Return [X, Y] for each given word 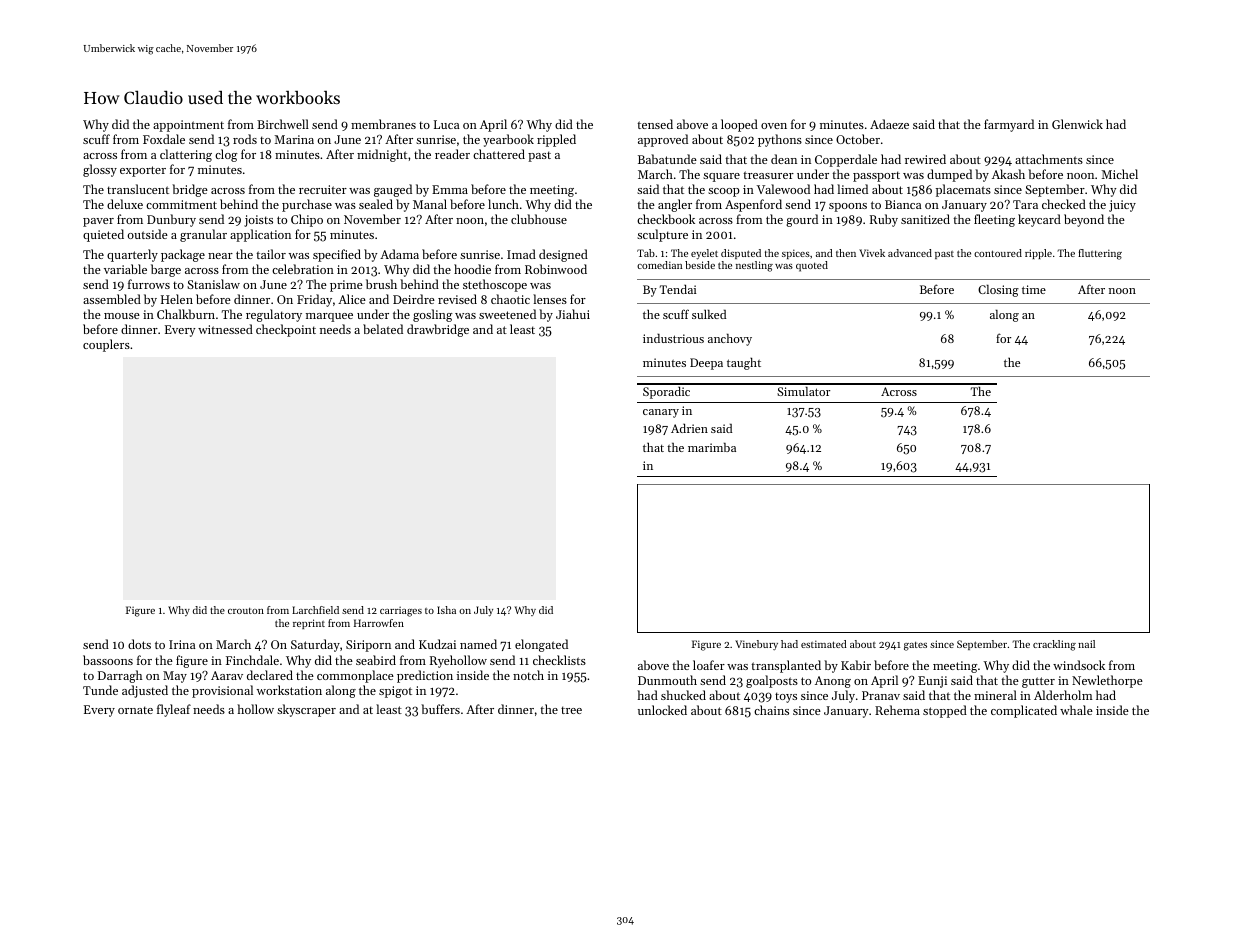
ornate [135, 710]
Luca [446, 124]
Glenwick [1077, 124]
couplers [106, 345]
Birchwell [283, 124]
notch [528, 675]
